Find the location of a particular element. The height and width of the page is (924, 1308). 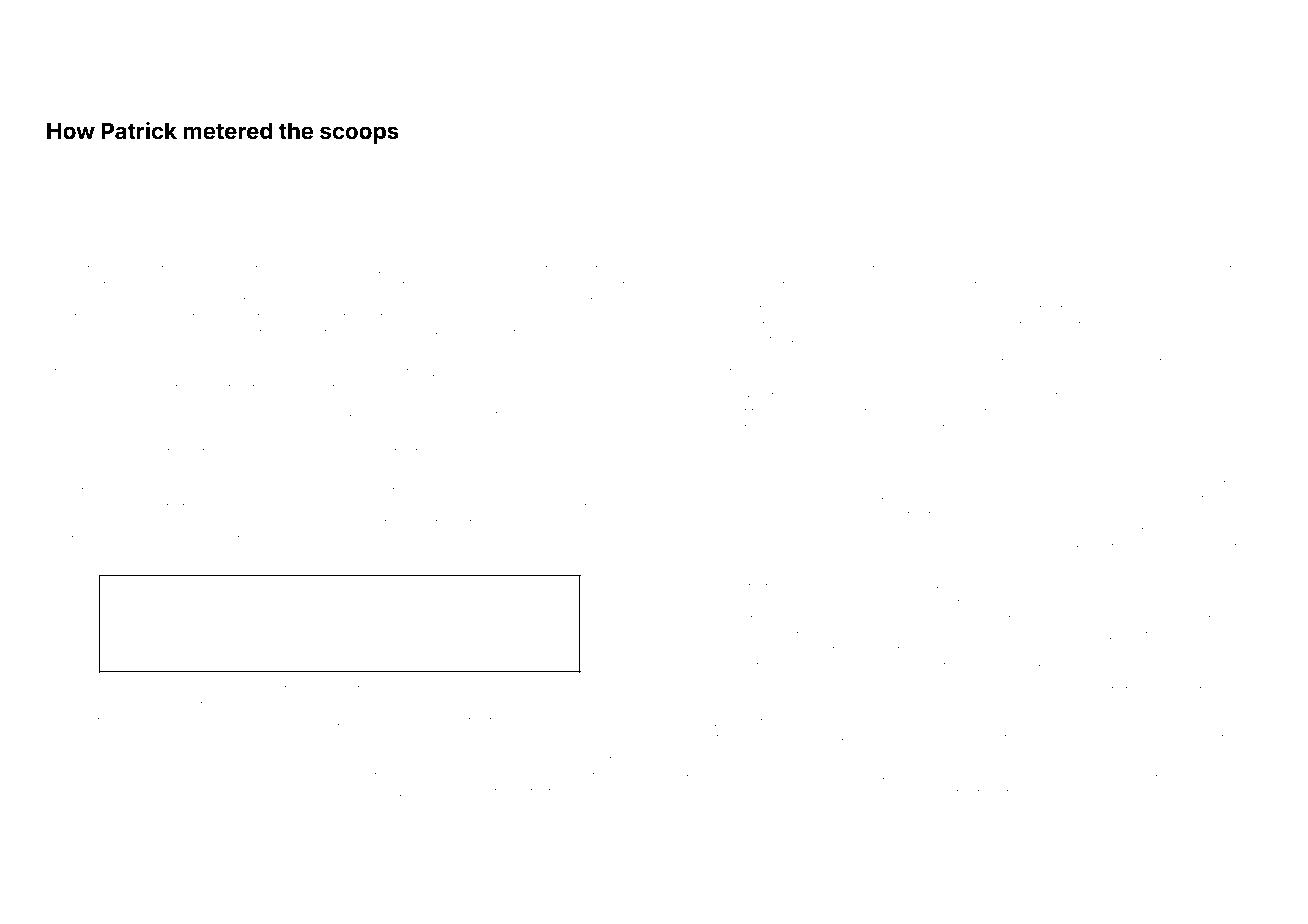

Michel is located at coordinates (247, 791).
